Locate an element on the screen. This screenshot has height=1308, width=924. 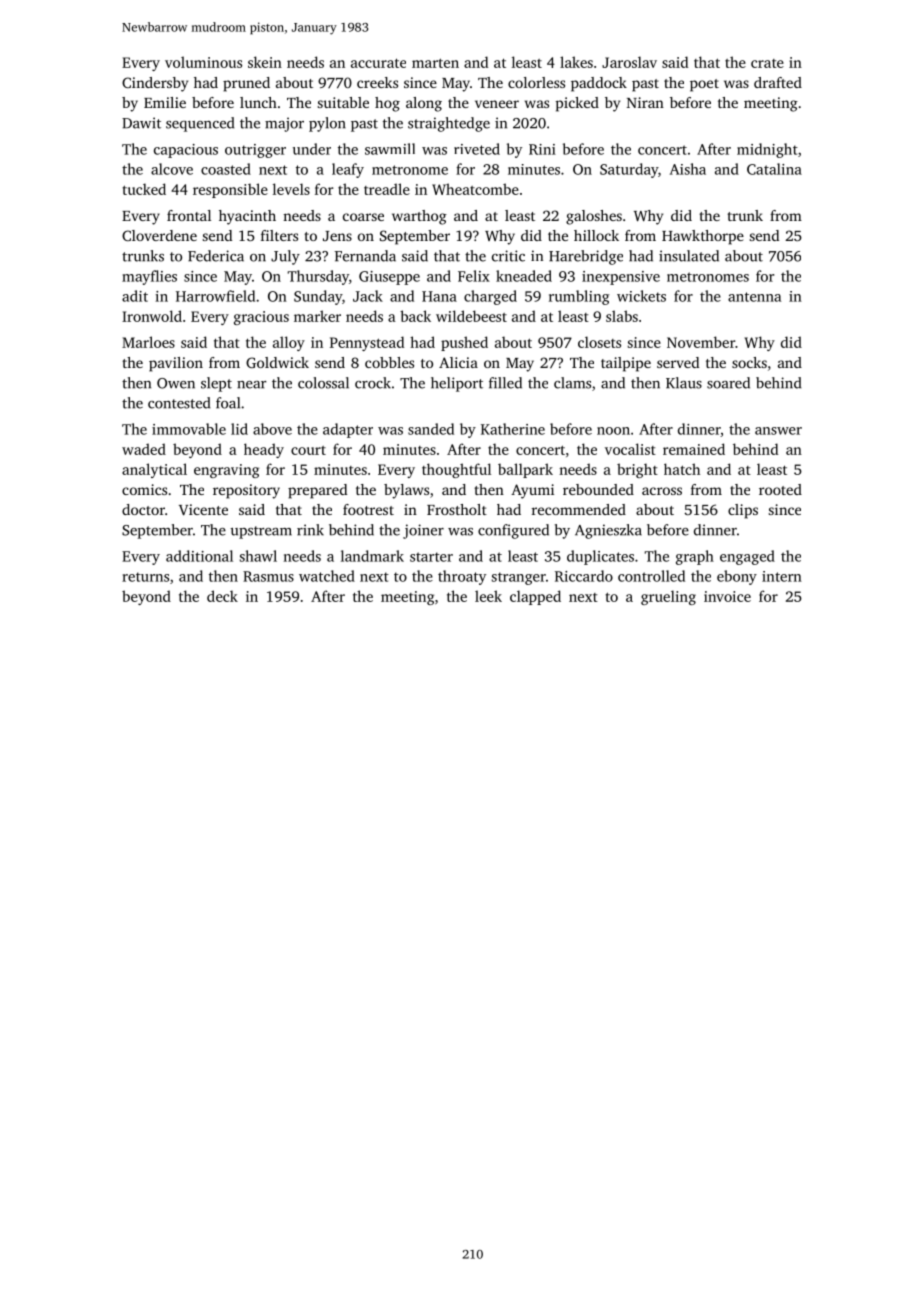
skein is located at coordinates (265, 62).
